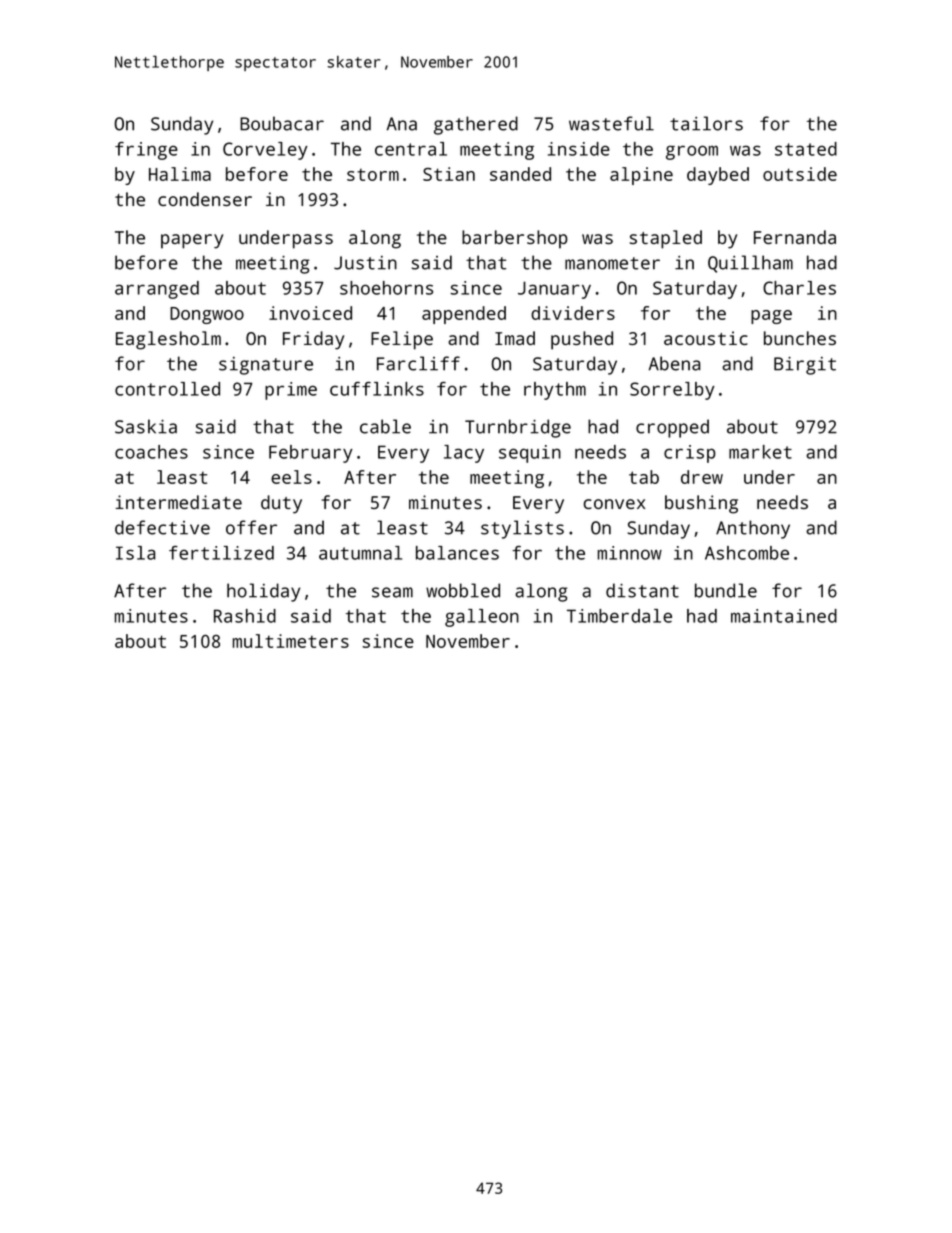 This image has width=952, height=1233. What do you see at coordinates (291, 641) in the image?
I see `multimeters` at bounding box center [291, 641].
